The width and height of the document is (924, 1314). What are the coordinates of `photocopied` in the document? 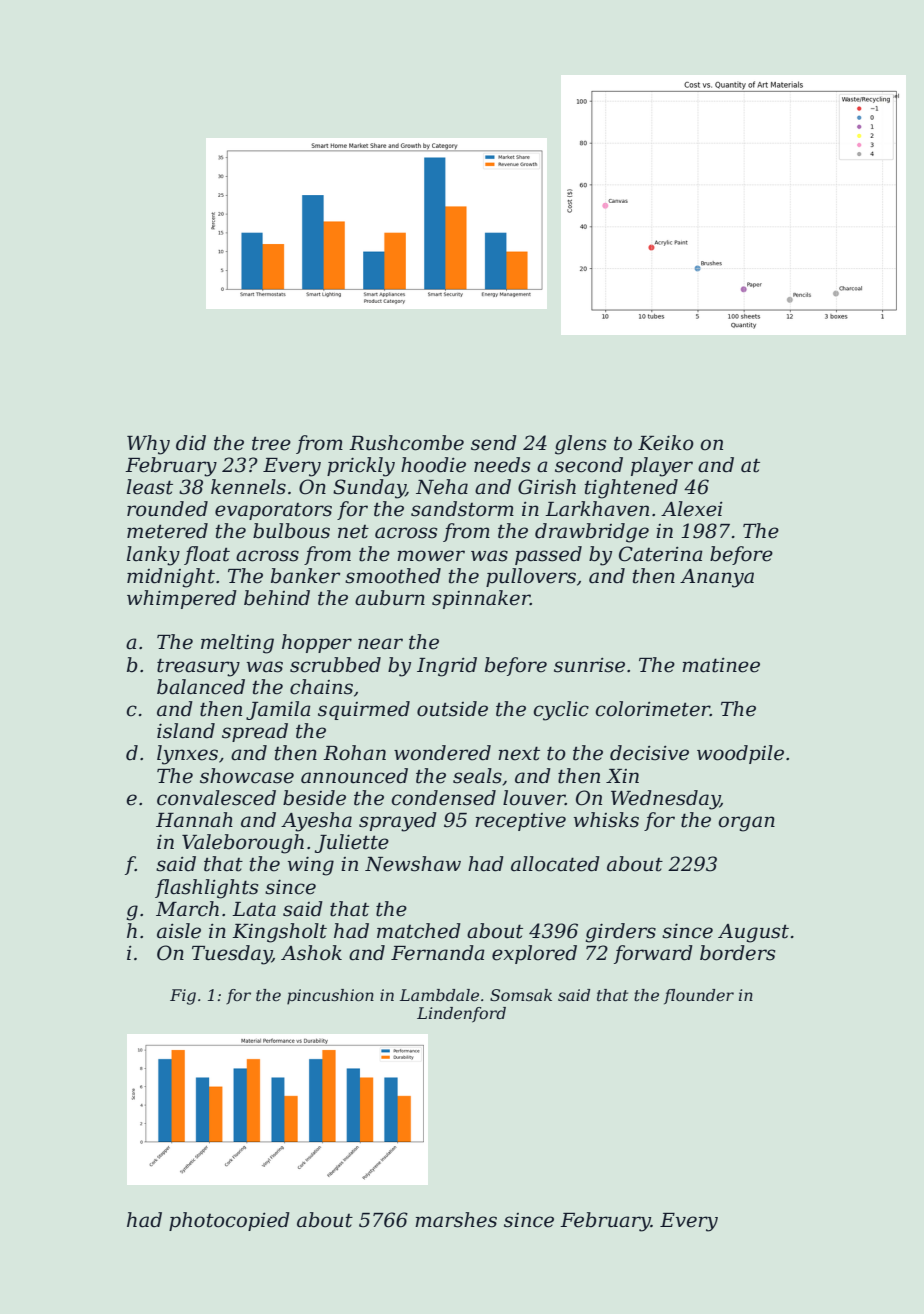 It's located at (229, 1221).
